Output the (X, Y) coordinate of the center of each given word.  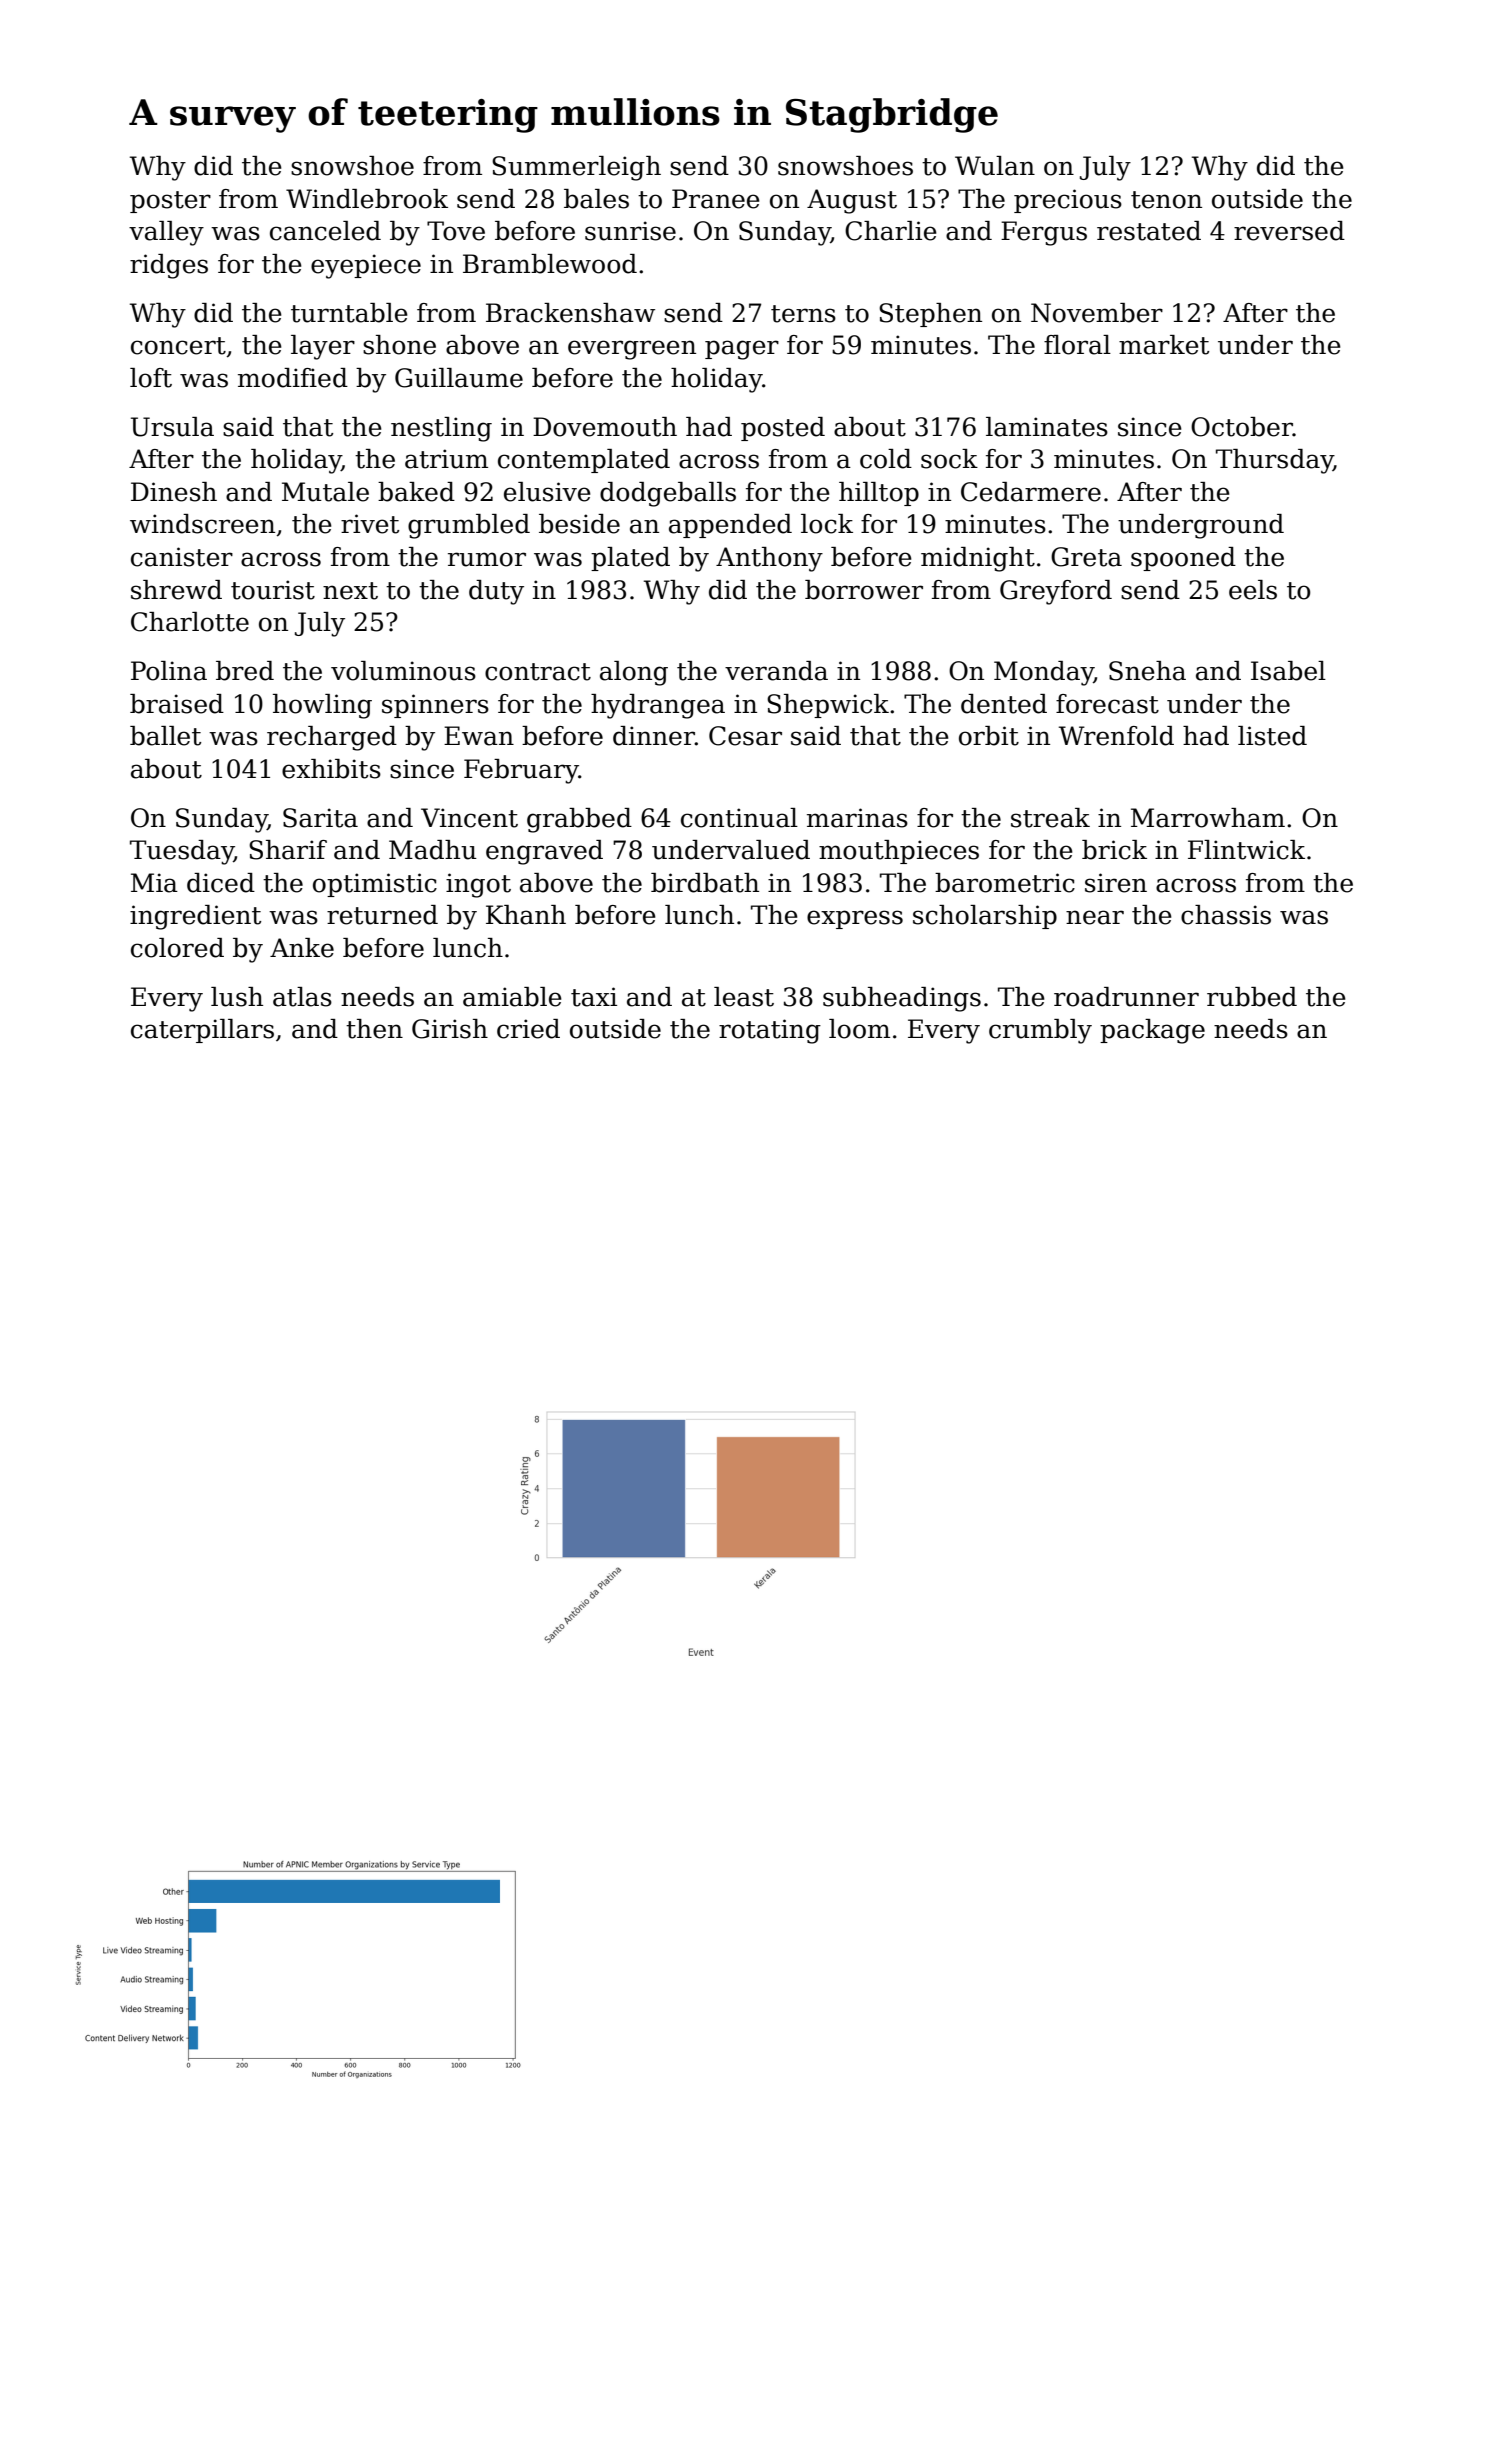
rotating (770, 1031)
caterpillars (202, 1031)
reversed (1289, 231)
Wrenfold (1116, 736)
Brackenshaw (570, 313)
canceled (325, 231)
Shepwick (828, 706)
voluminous (403, 671)
